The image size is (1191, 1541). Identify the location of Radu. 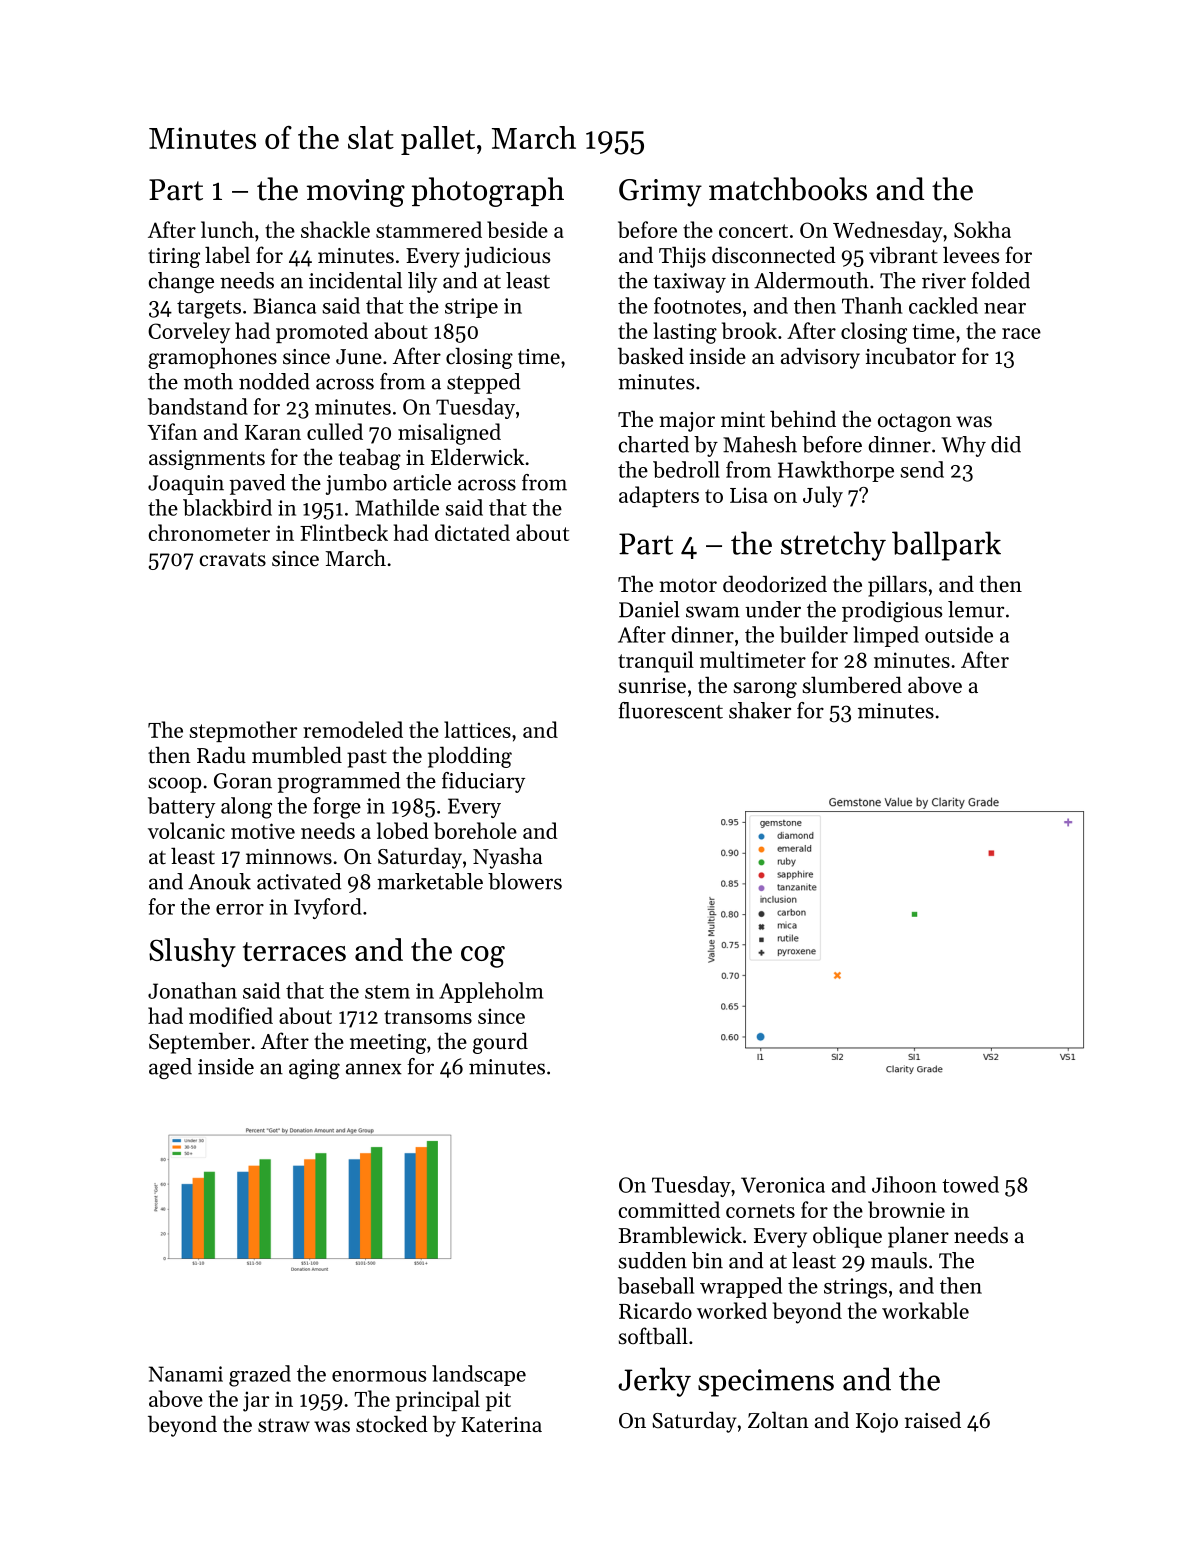
(221, 755).
